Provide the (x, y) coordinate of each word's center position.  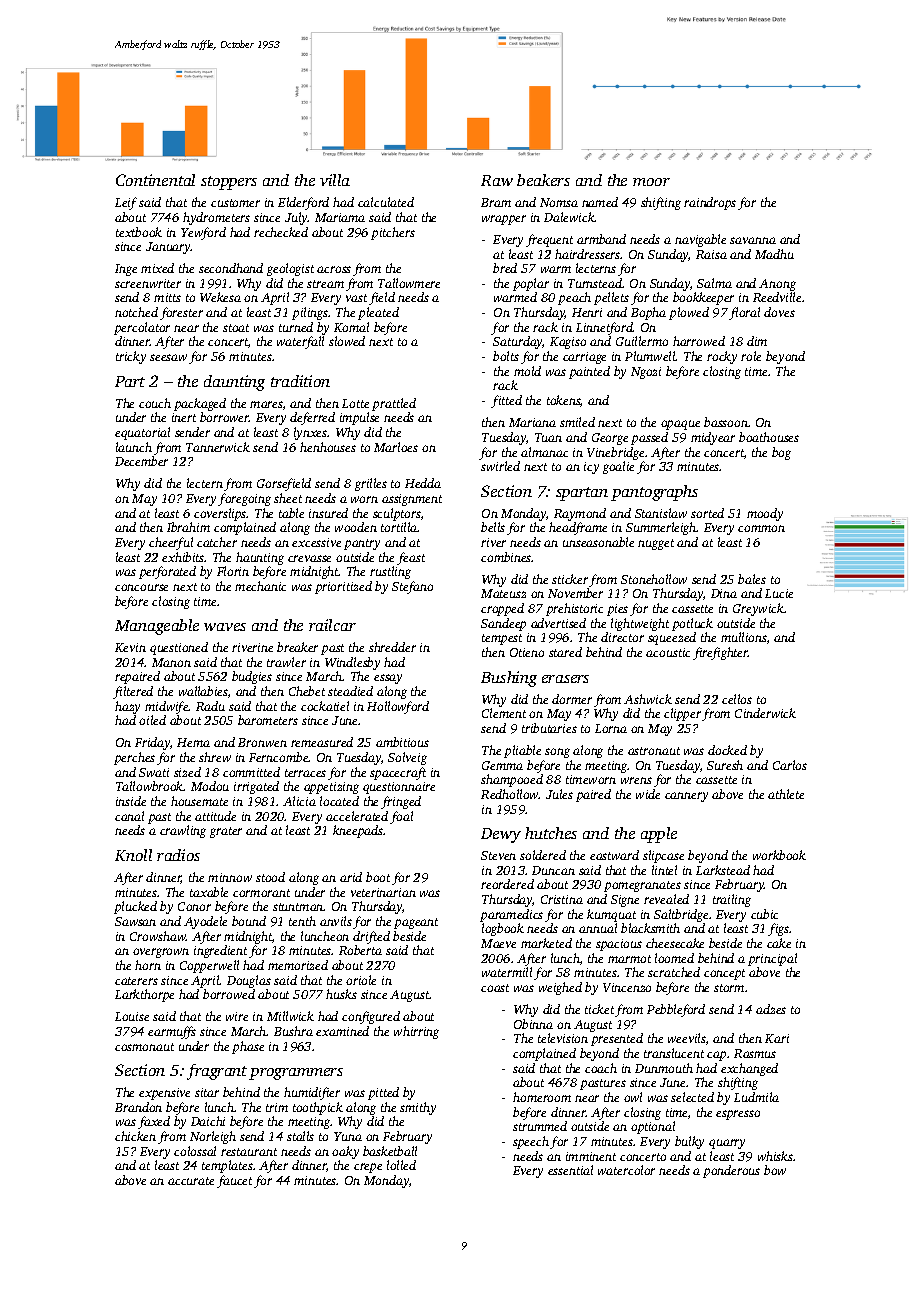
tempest (502, 639)
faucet (234, 1181)
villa (335, 180)
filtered (133, 692)
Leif (126, 203)
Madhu (774, 254)
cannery (686, 797)
